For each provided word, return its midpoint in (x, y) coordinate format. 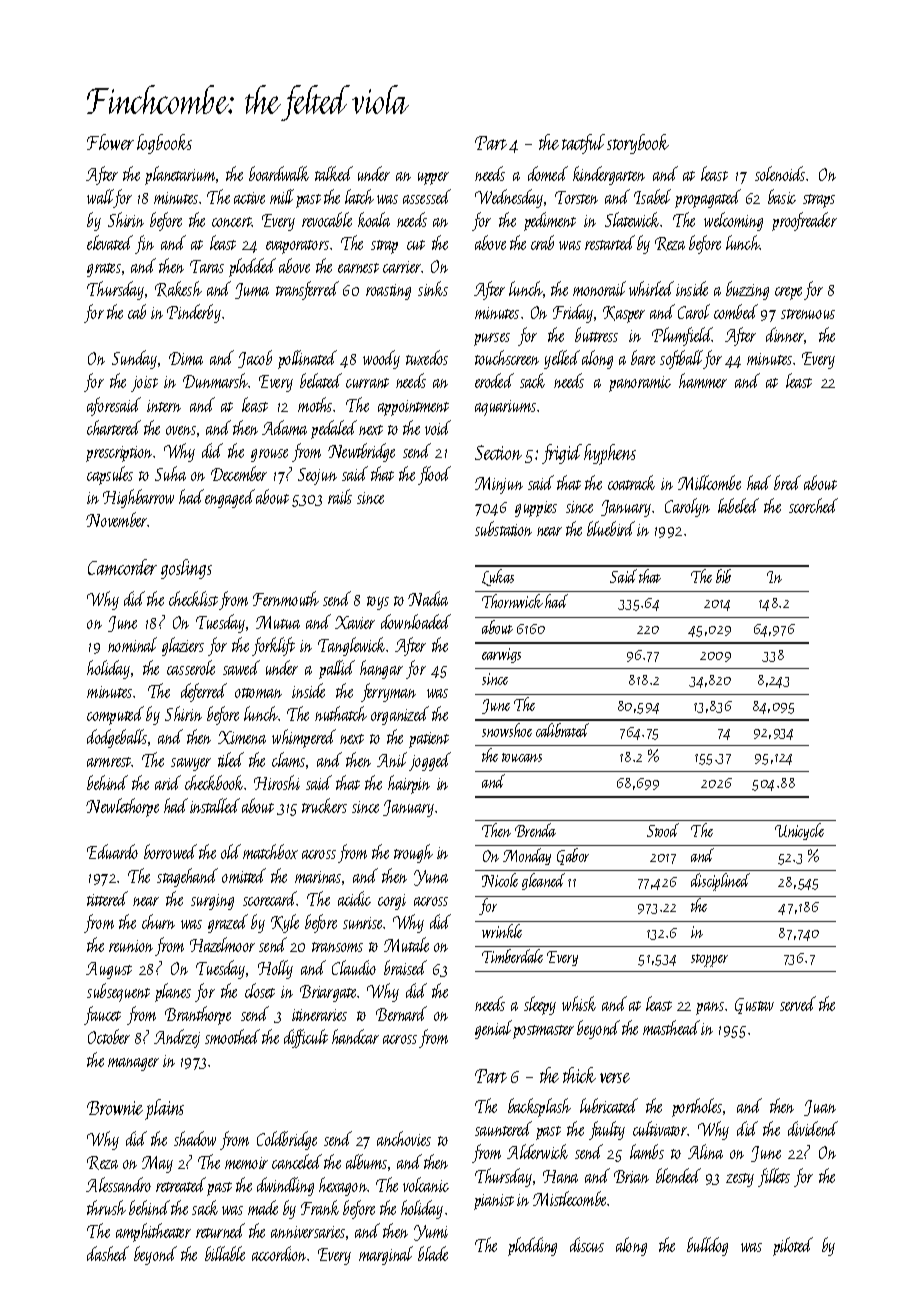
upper (433, 178)
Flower (110, 142)
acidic (354, 898)
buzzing (747, 290)
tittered (107, 898)
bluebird (611, 528)
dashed (108, 1253)
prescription (119, 454)
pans (710, 1008)
